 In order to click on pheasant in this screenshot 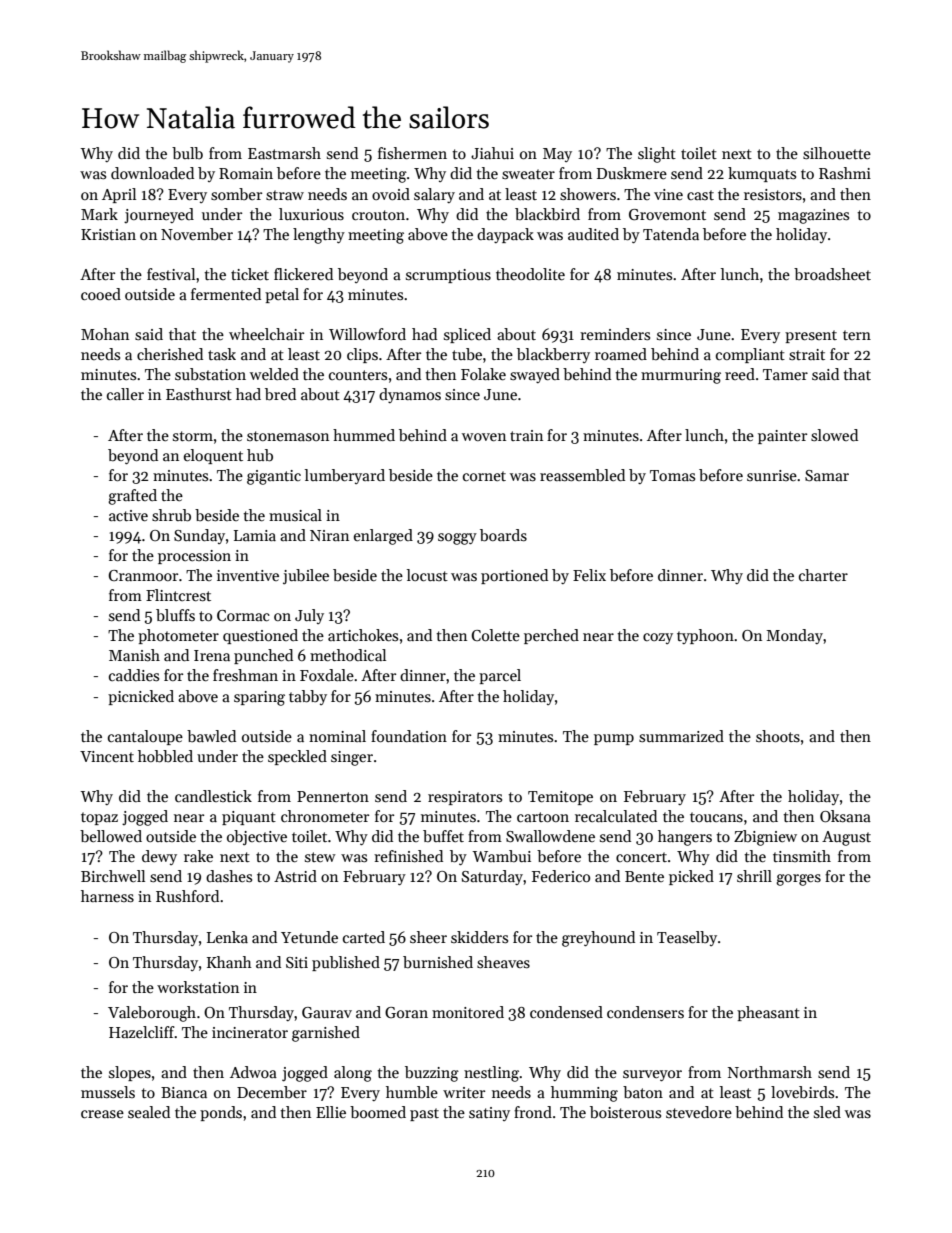, I will do `click(768, 1013)`.
